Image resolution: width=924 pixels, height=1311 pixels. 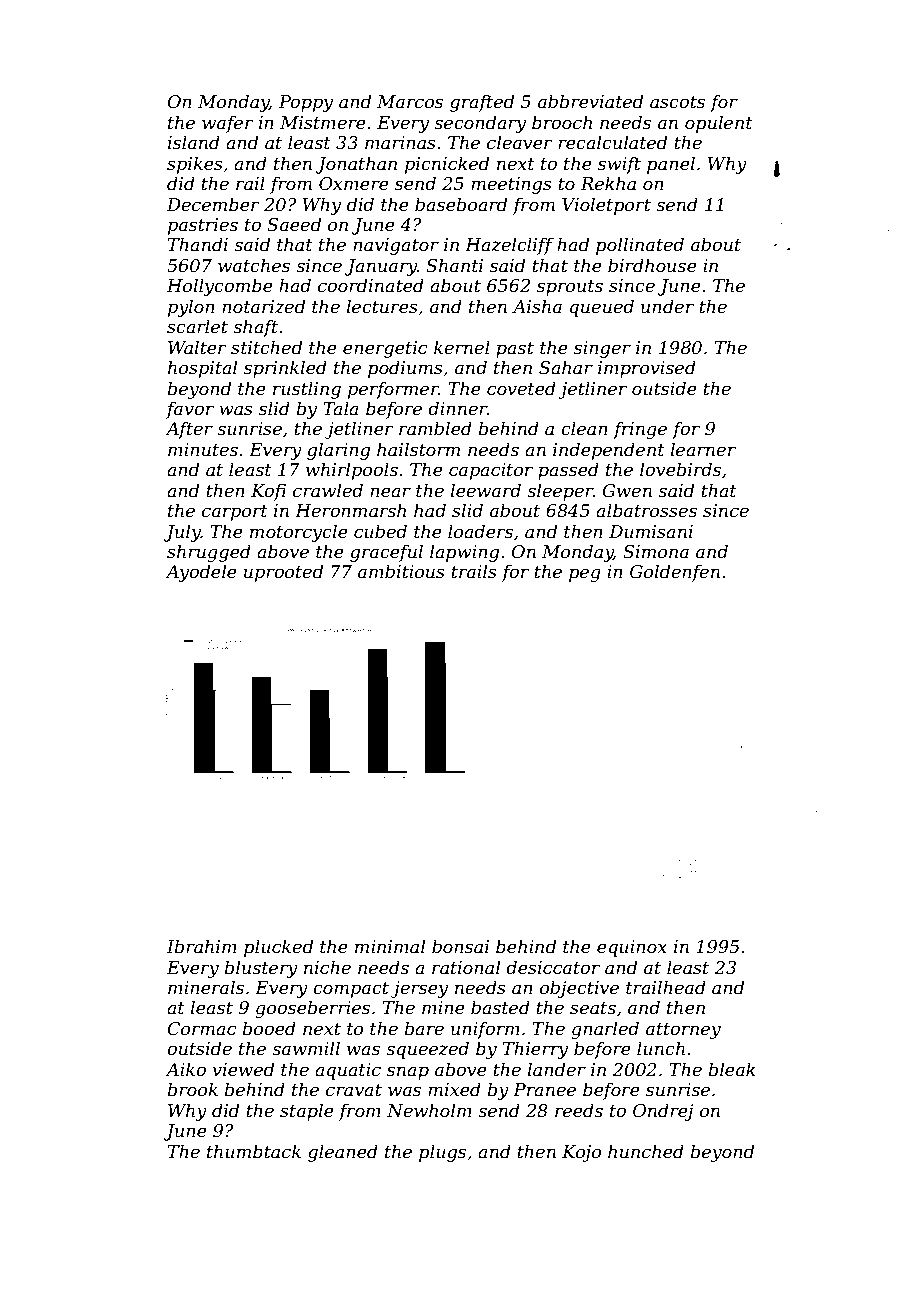 I want to click on hunched, so click(x=646, y=1151).
